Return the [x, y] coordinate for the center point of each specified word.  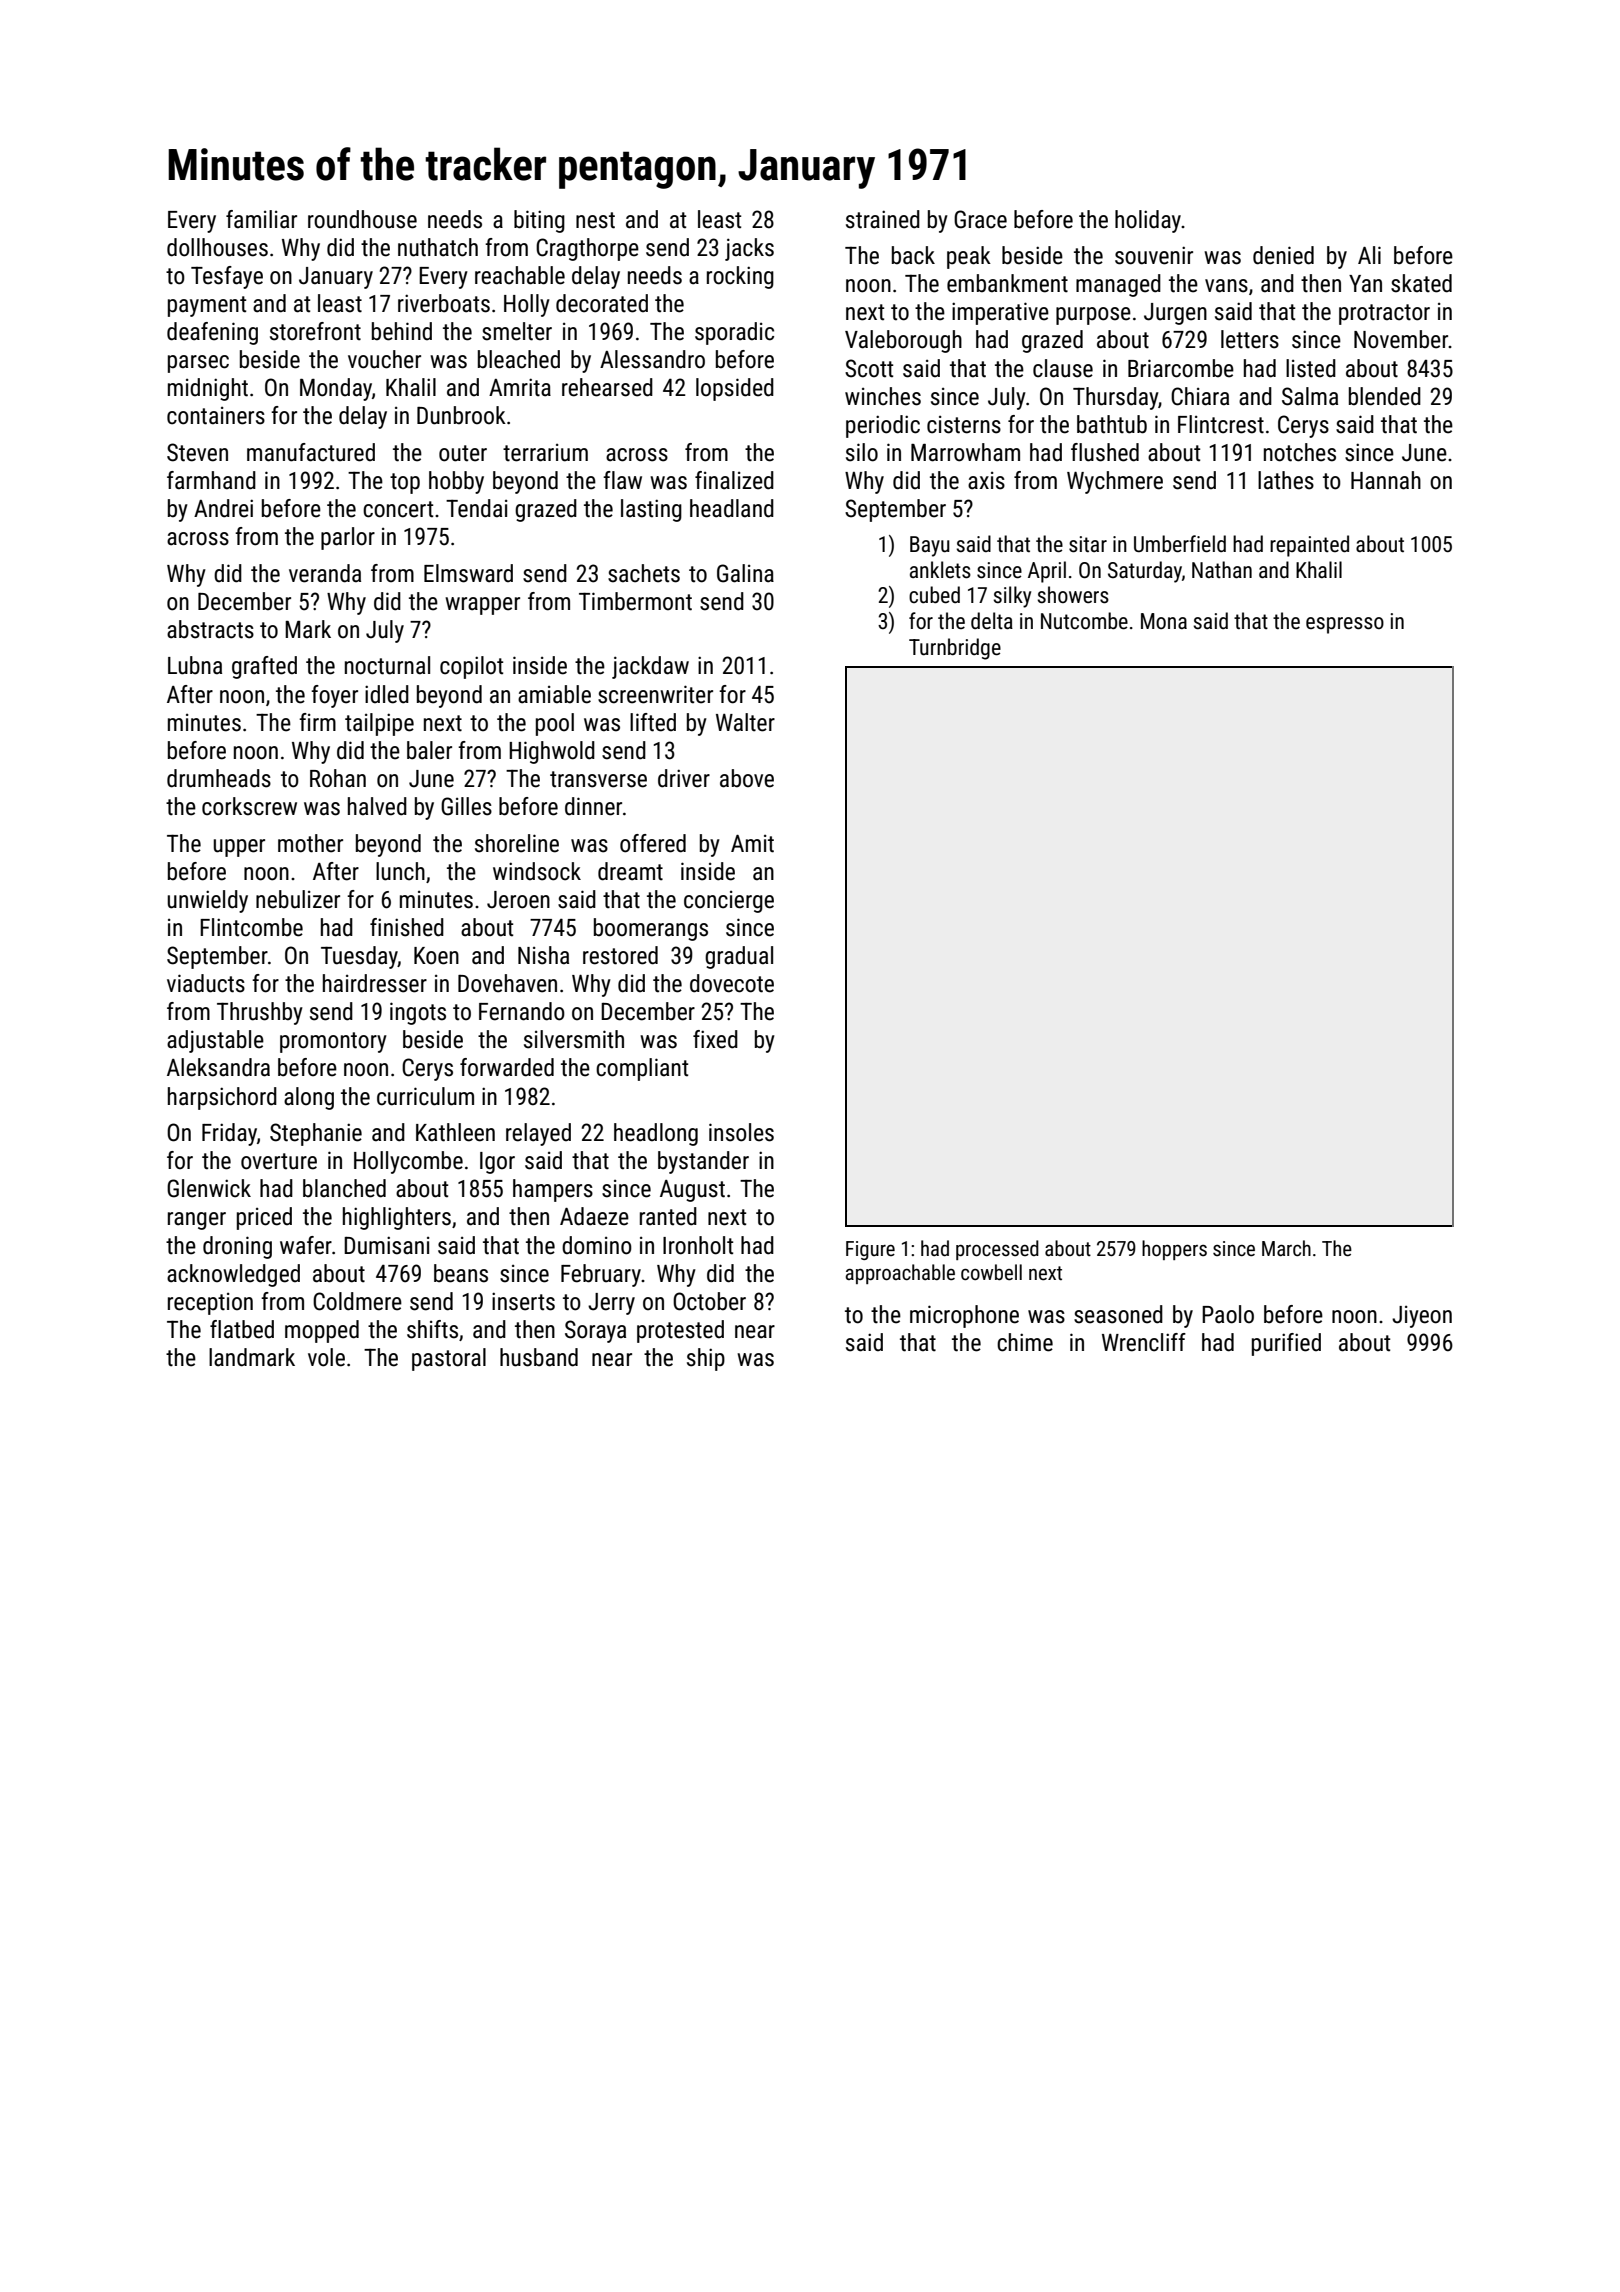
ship [706, 1359]
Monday [336, 389]
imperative [1000, 313]
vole [326, 1357]
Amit [752, 844]
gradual [739, 957]
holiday [1148, 221]
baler [429, 750]
